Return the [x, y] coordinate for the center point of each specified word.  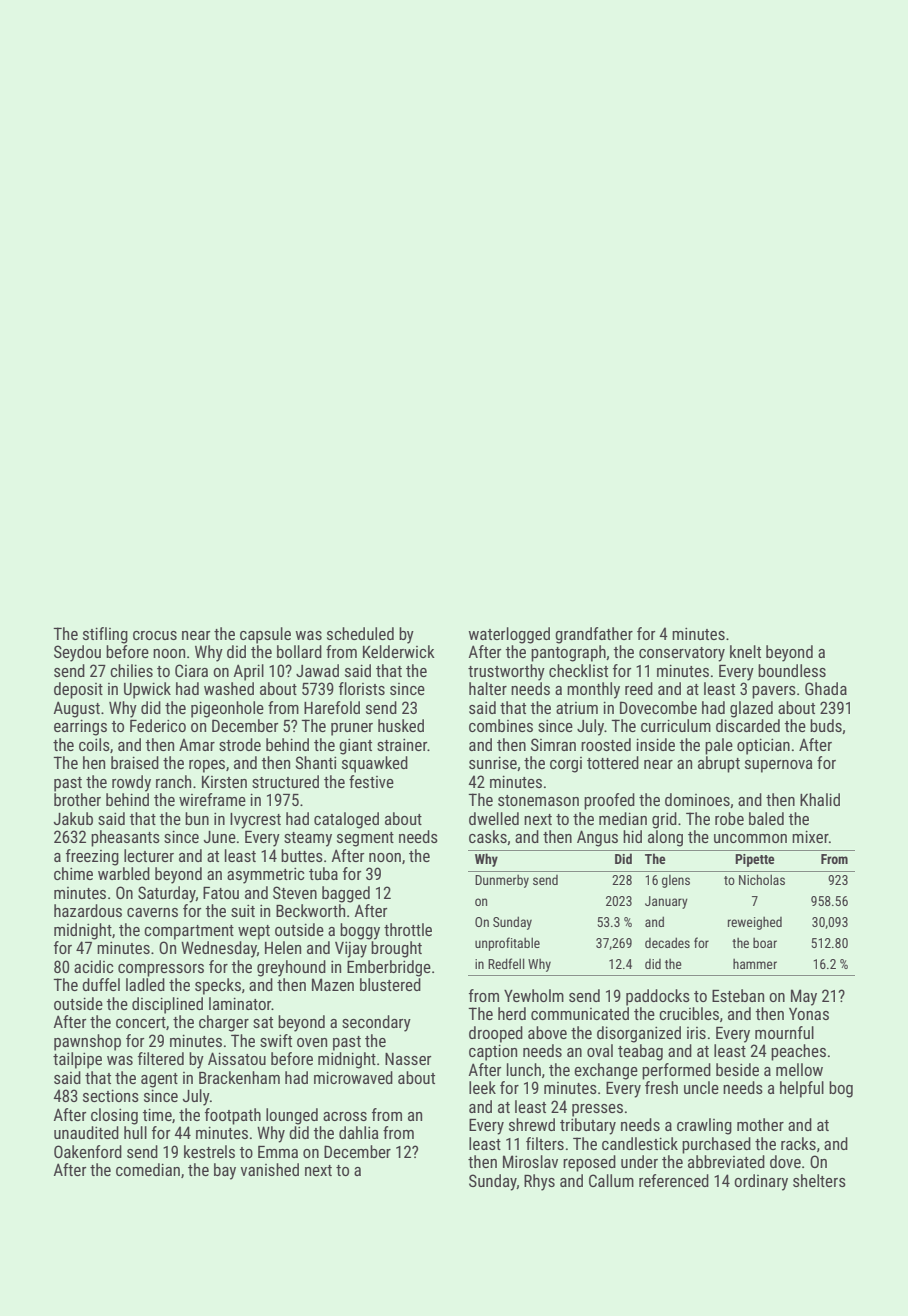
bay [225, 1171]
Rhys [539, 1182]
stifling [105, 635]
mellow [799, 1069]
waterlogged [509, 635]
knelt [745, 651]
